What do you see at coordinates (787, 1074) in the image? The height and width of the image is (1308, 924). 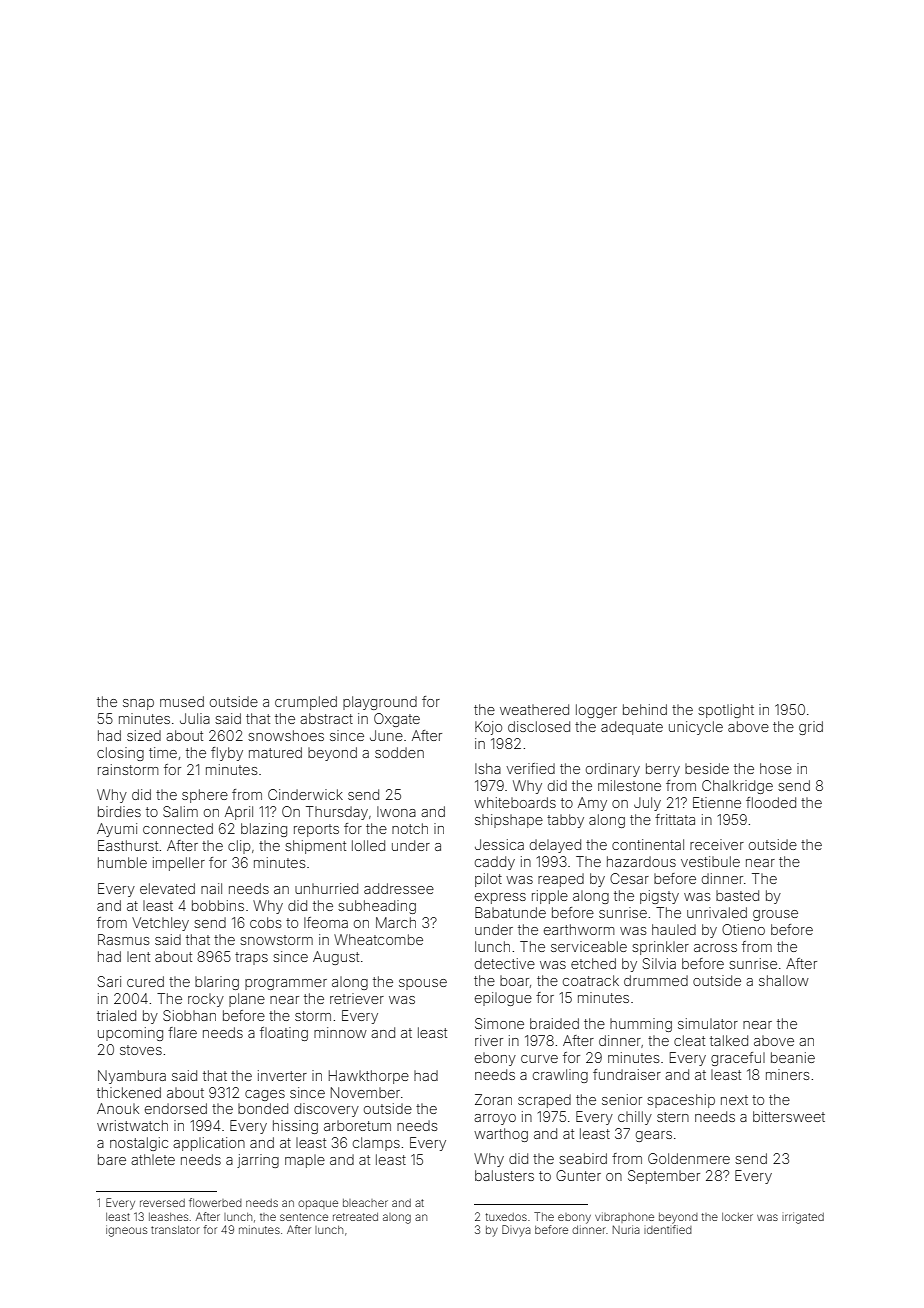 I see `miners` at bounding box center [787, 1074].
